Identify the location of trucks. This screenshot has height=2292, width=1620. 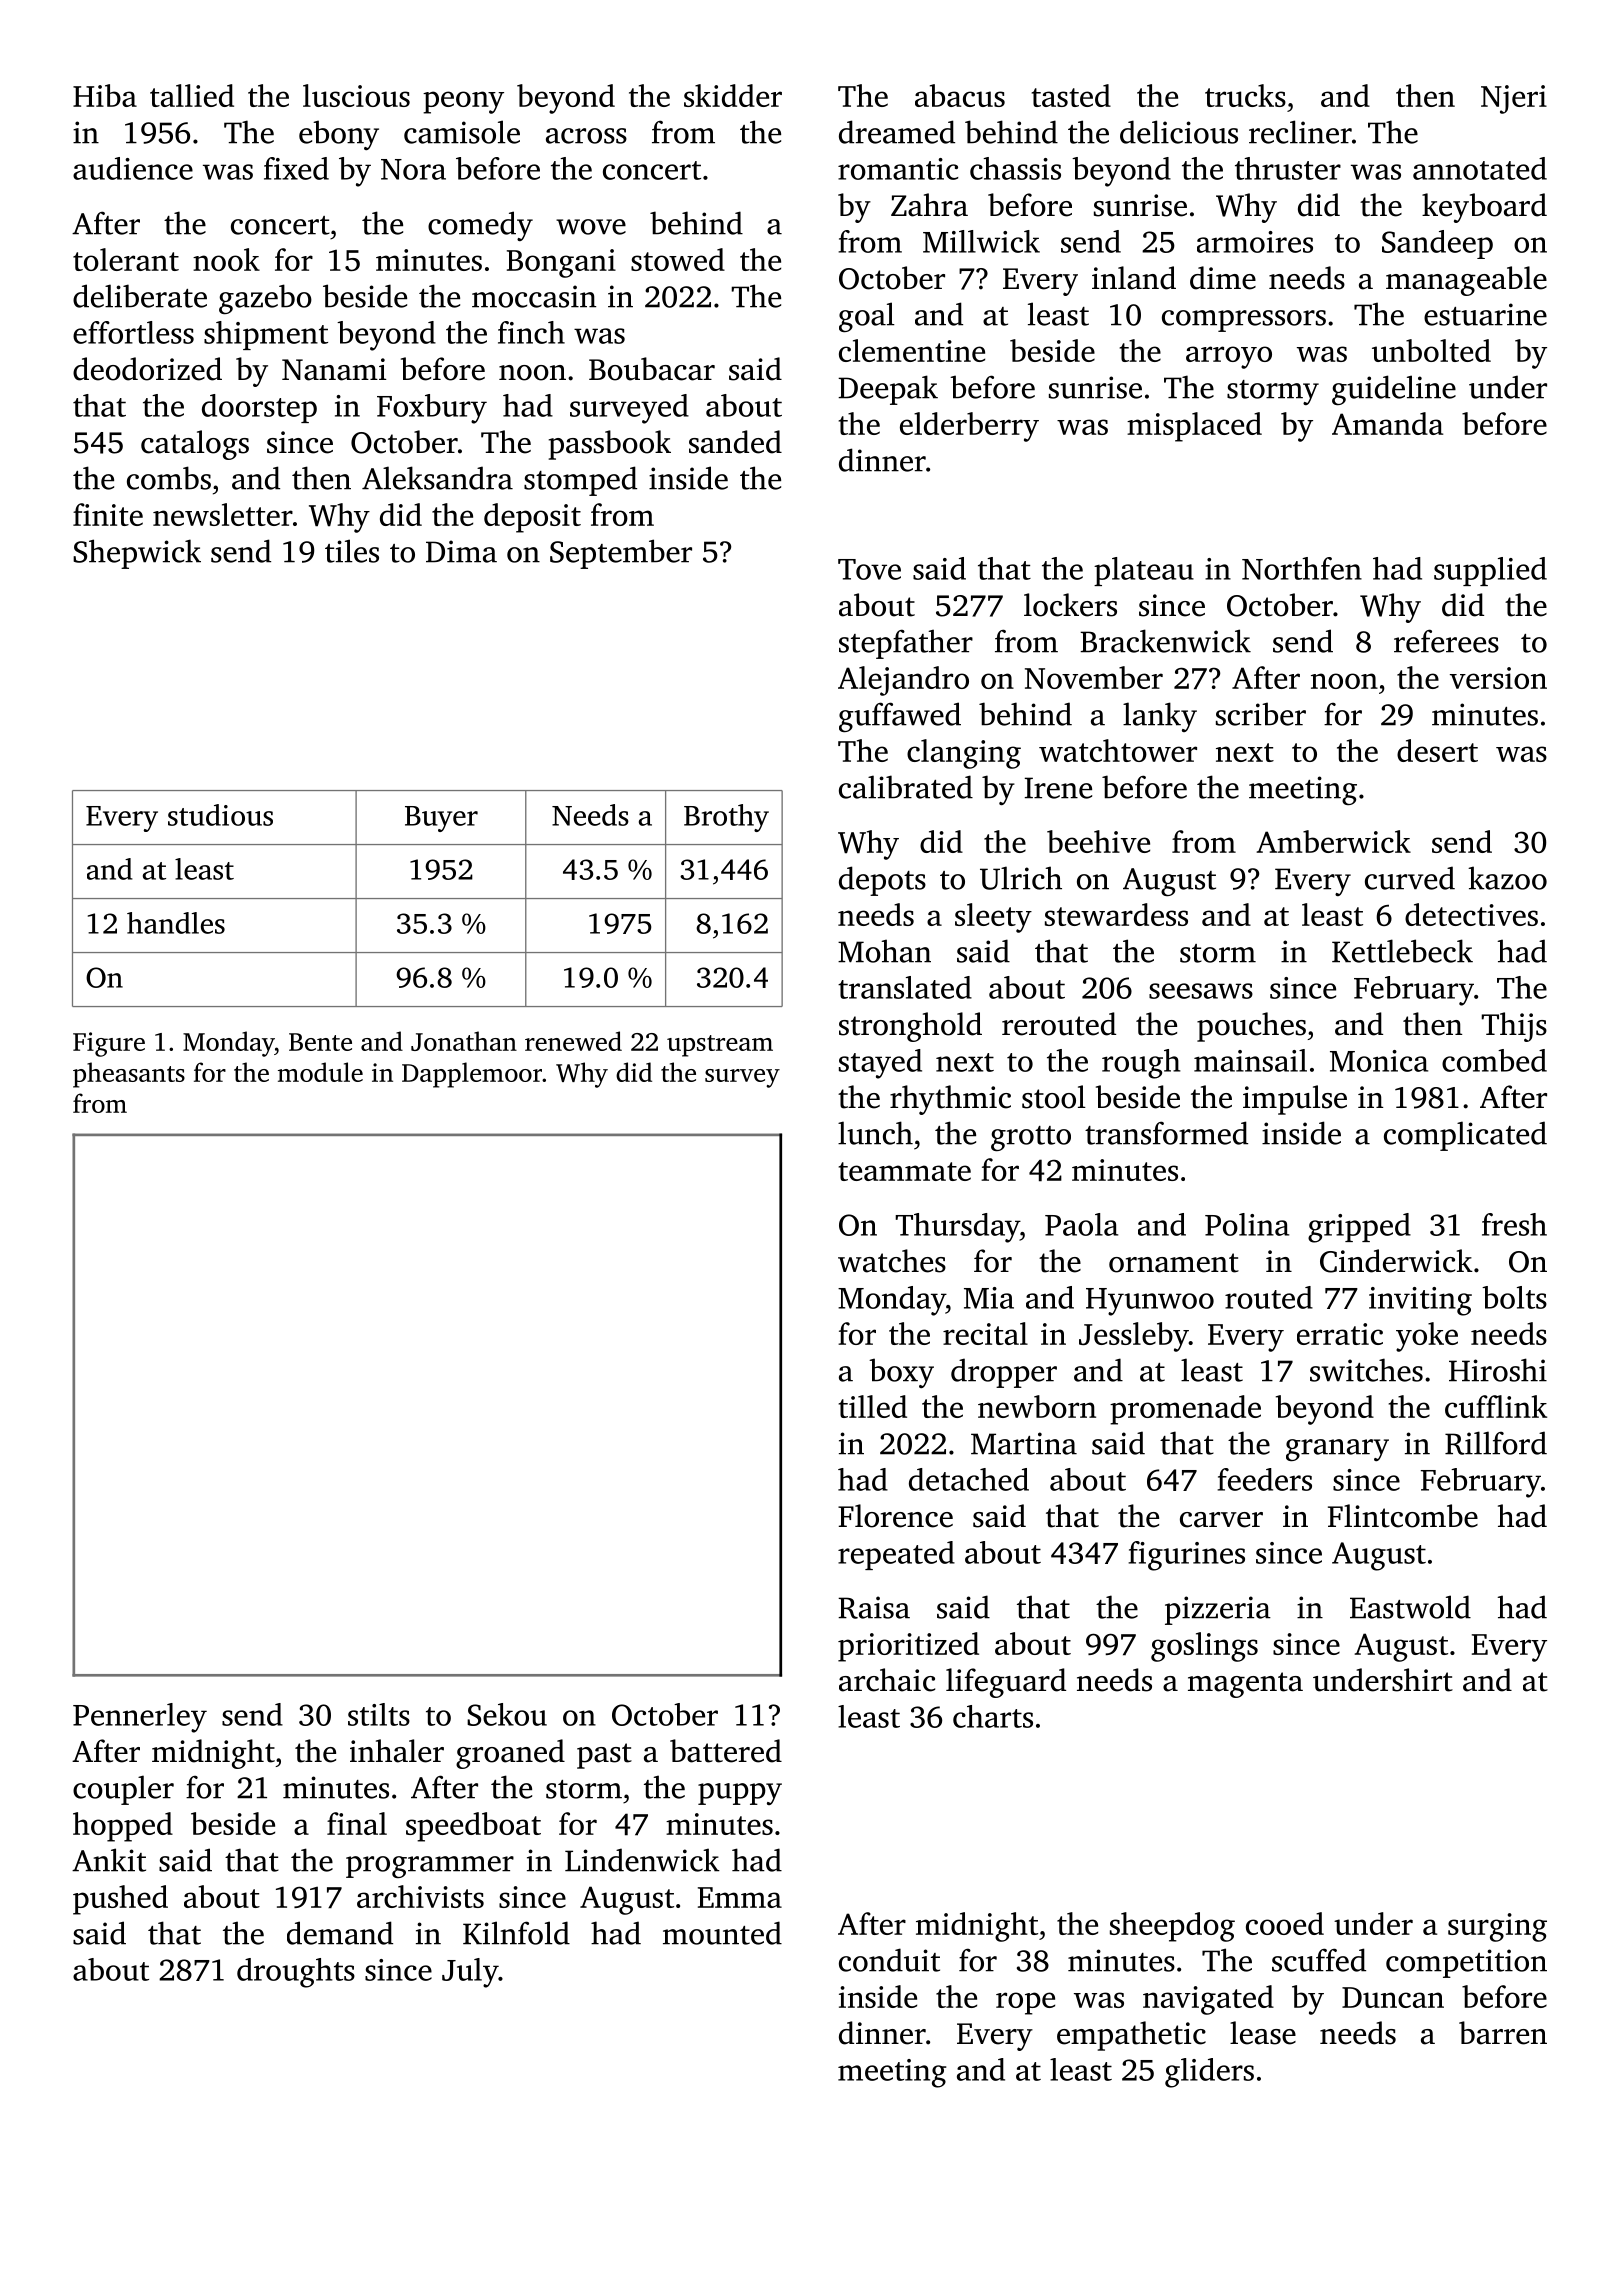
(1245, 95).
